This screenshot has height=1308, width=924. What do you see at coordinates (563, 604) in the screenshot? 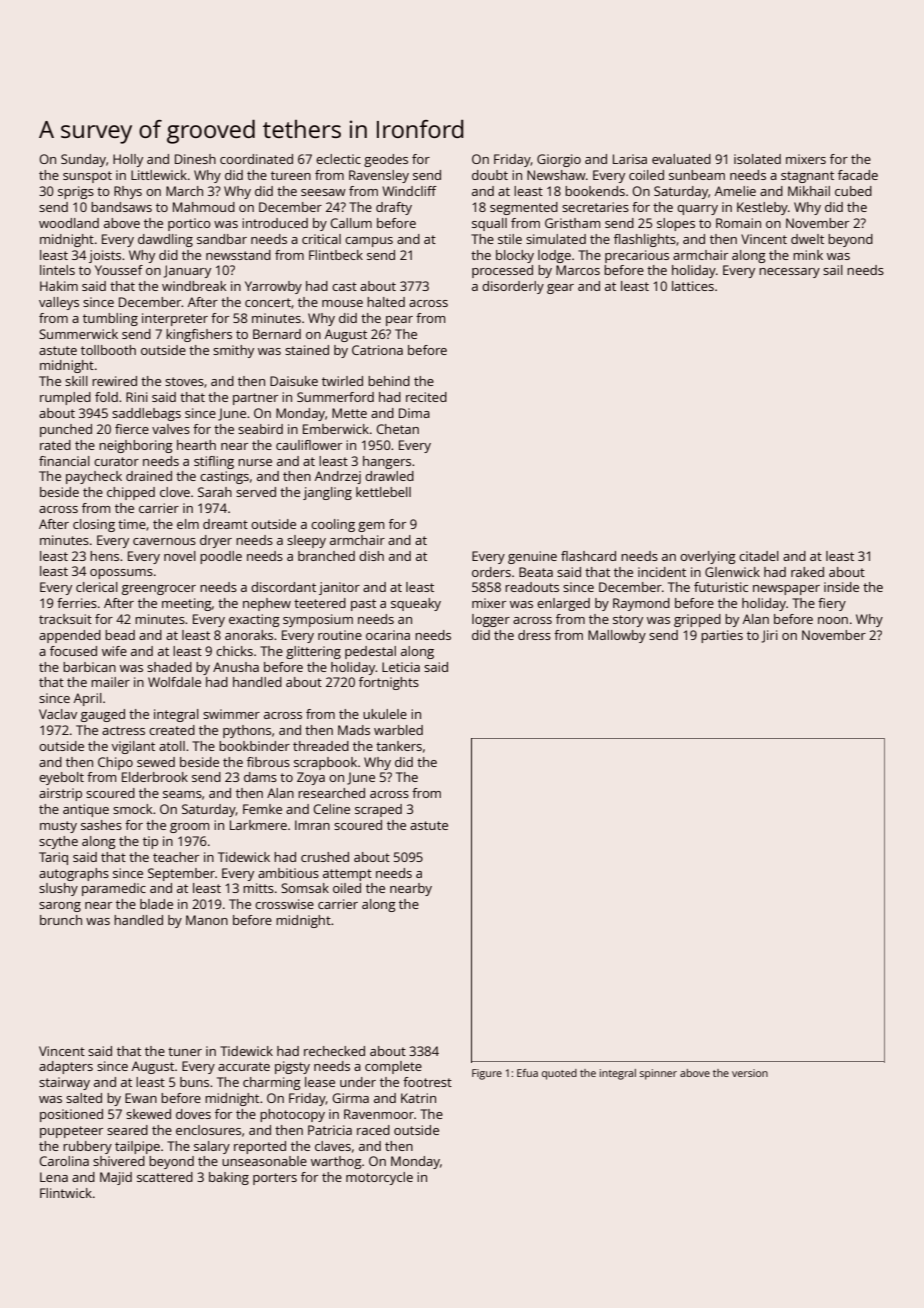
I see `enlarged` at bounding box center [563, 604].
